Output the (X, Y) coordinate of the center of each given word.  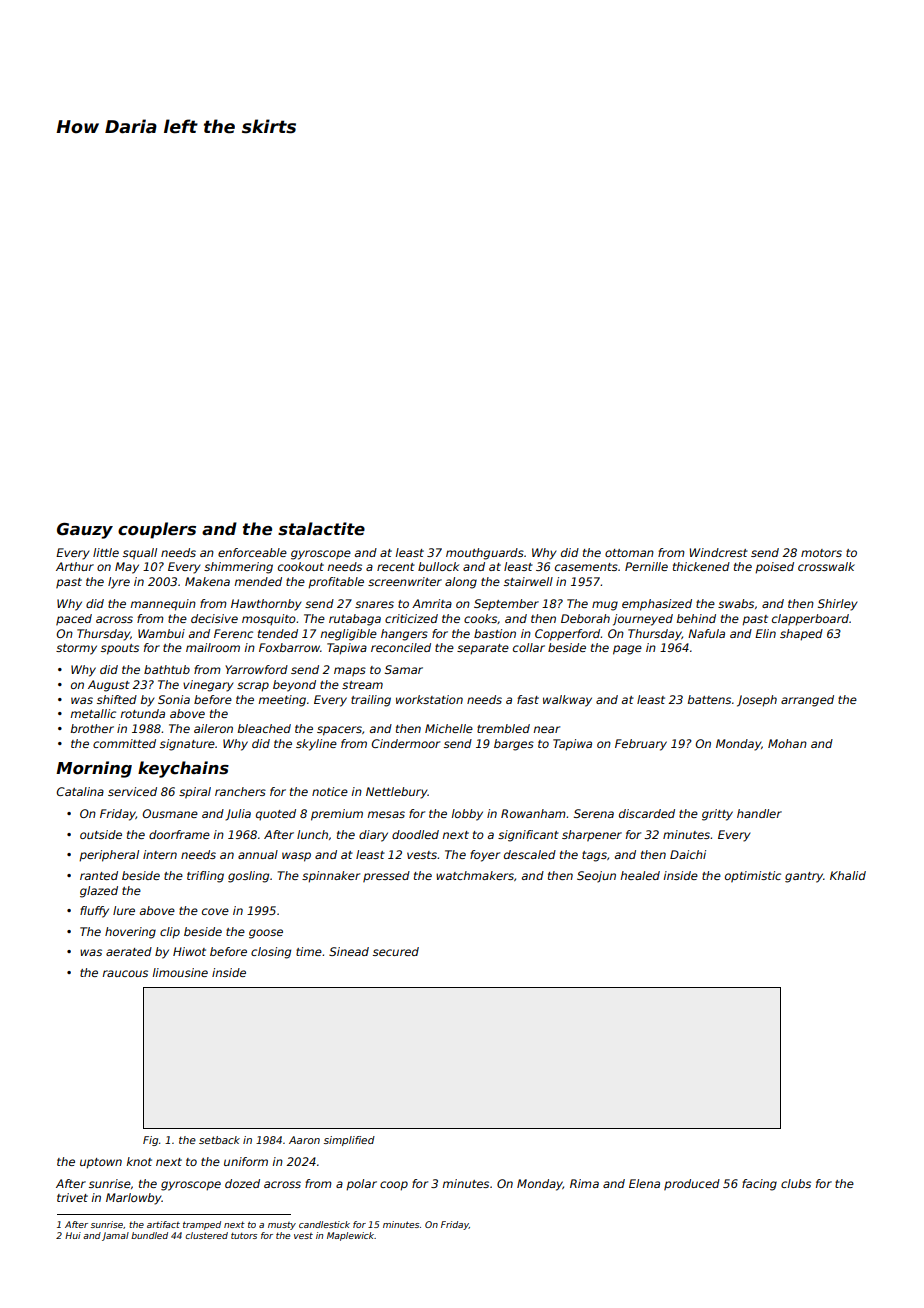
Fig (150, 1141)
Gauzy (85, 531)
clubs (796, 1183)
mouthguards (485, 554)
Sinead (349, 951)
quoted (276, 814)
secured (396, 951)
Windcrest (719, 552)
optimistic (753, 877)
